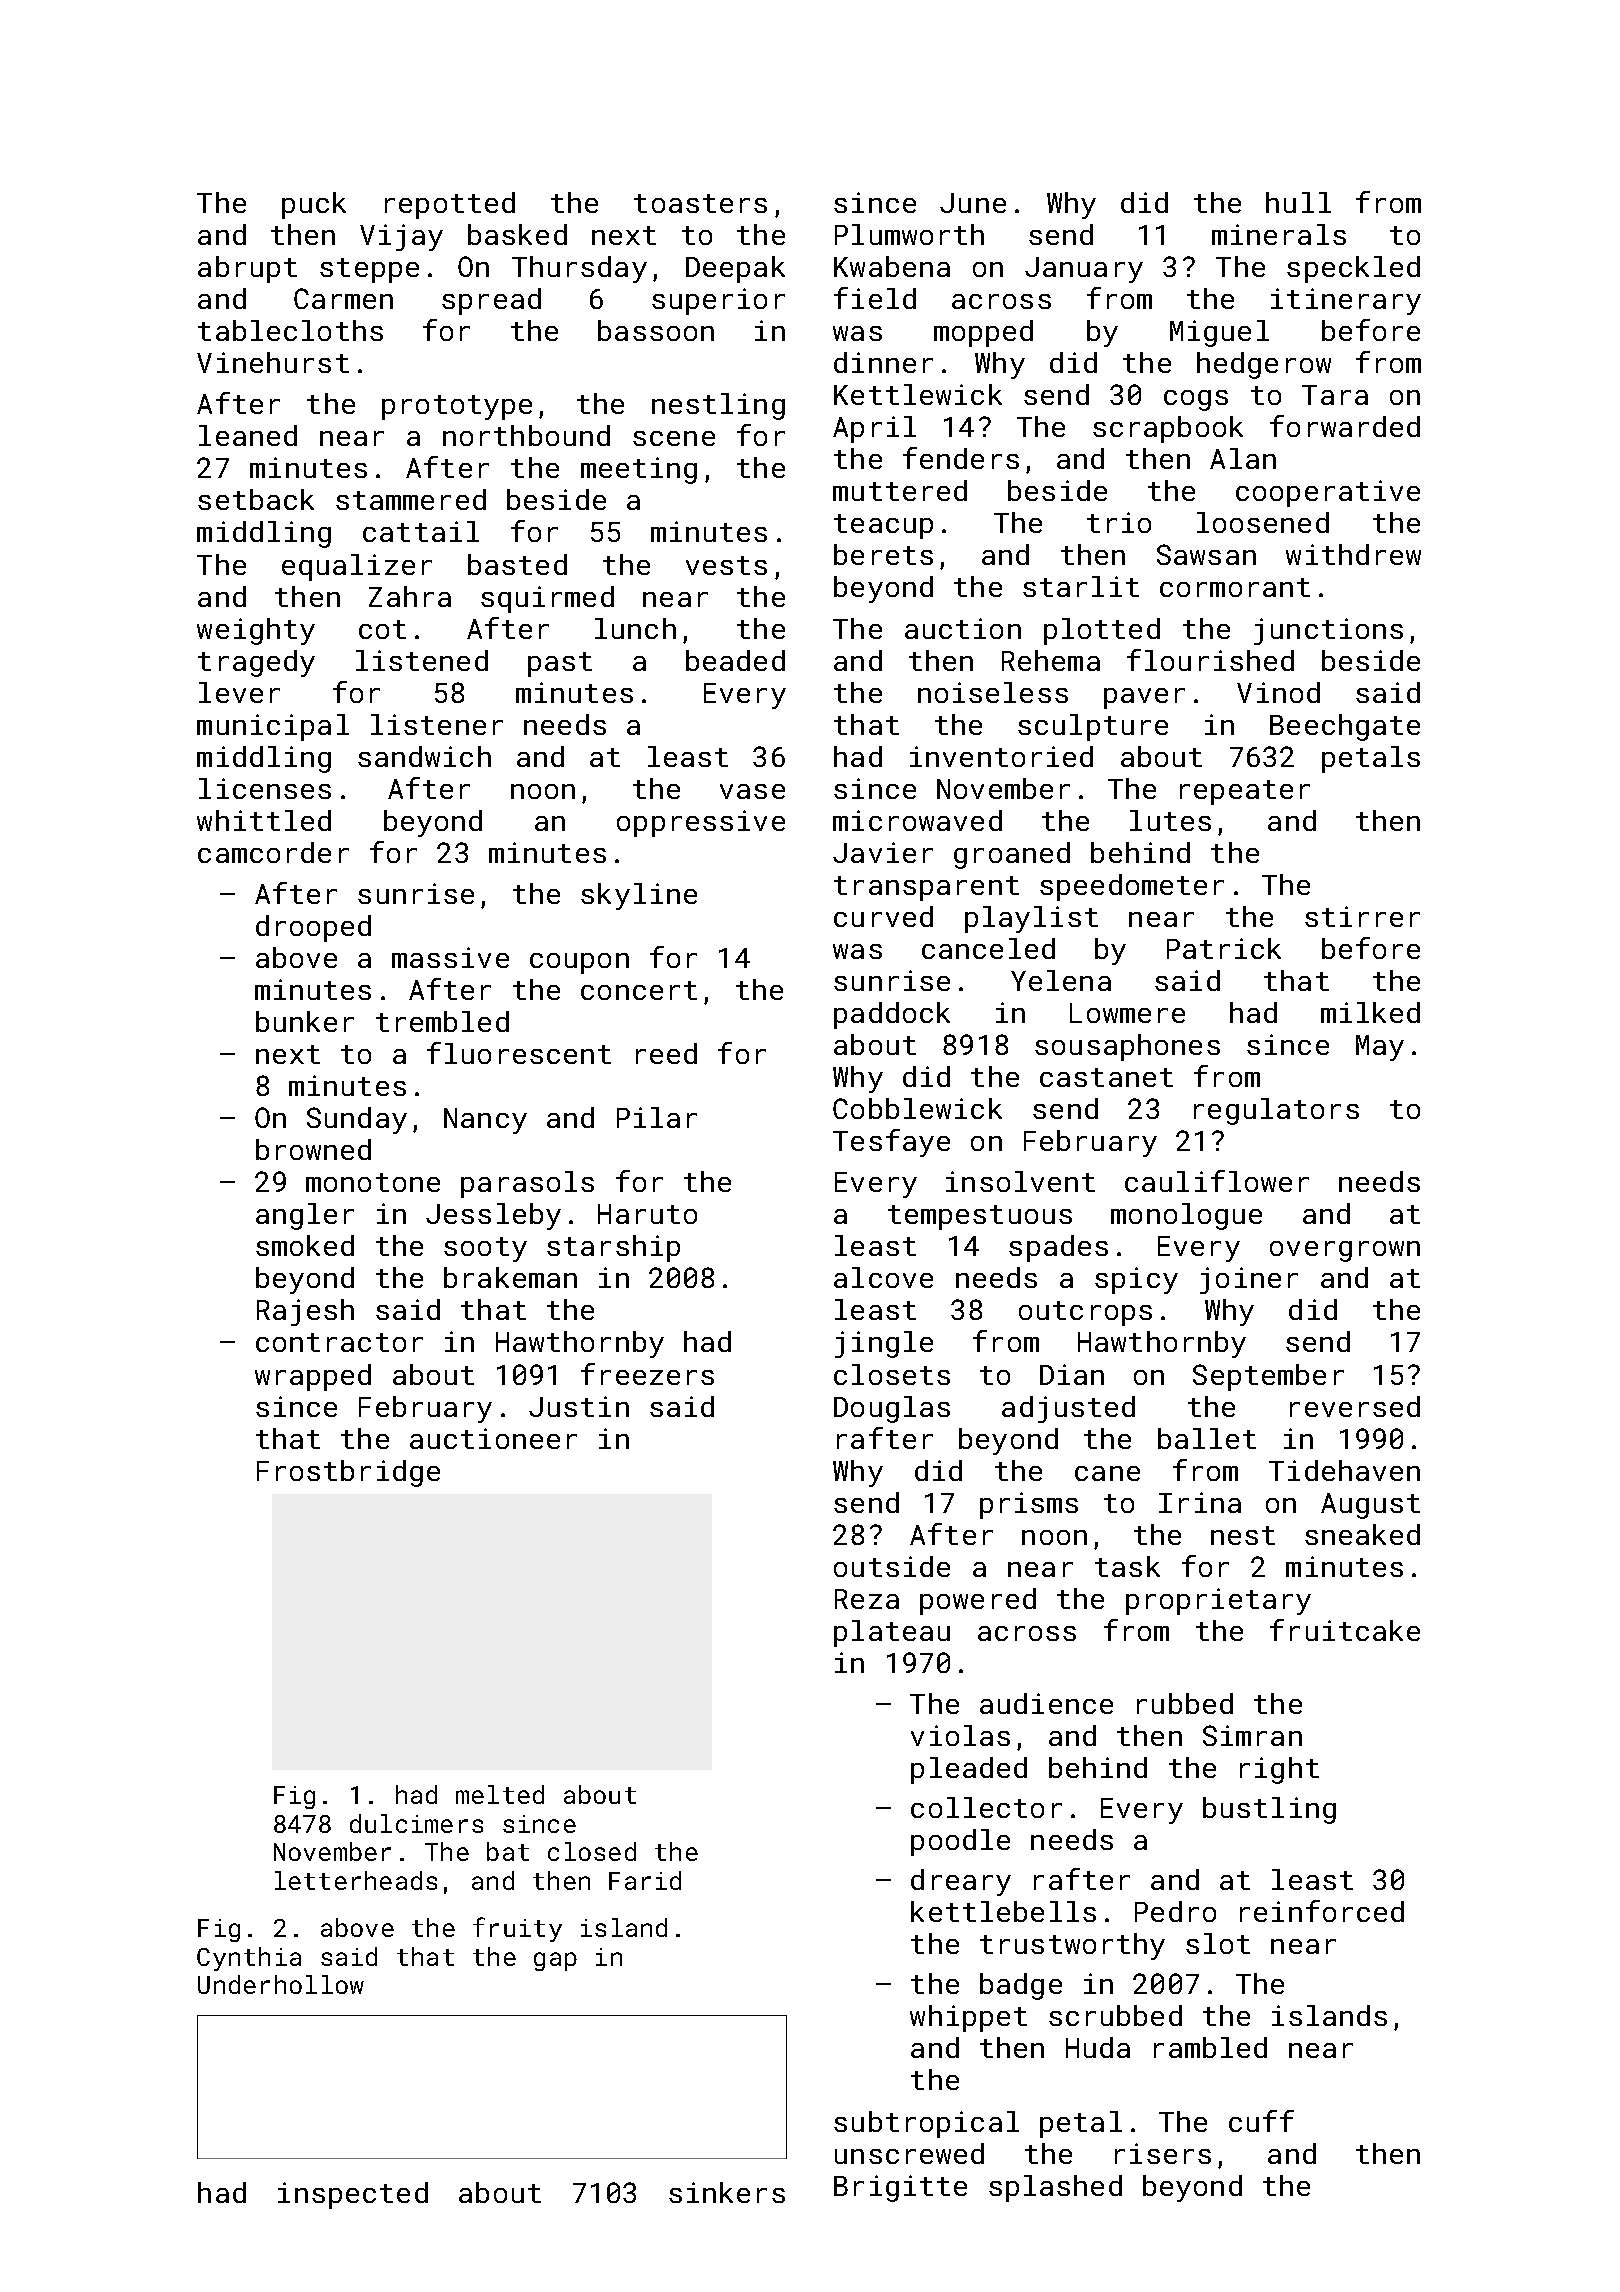  I want to click on Cynthia, so click(249, 1959).
